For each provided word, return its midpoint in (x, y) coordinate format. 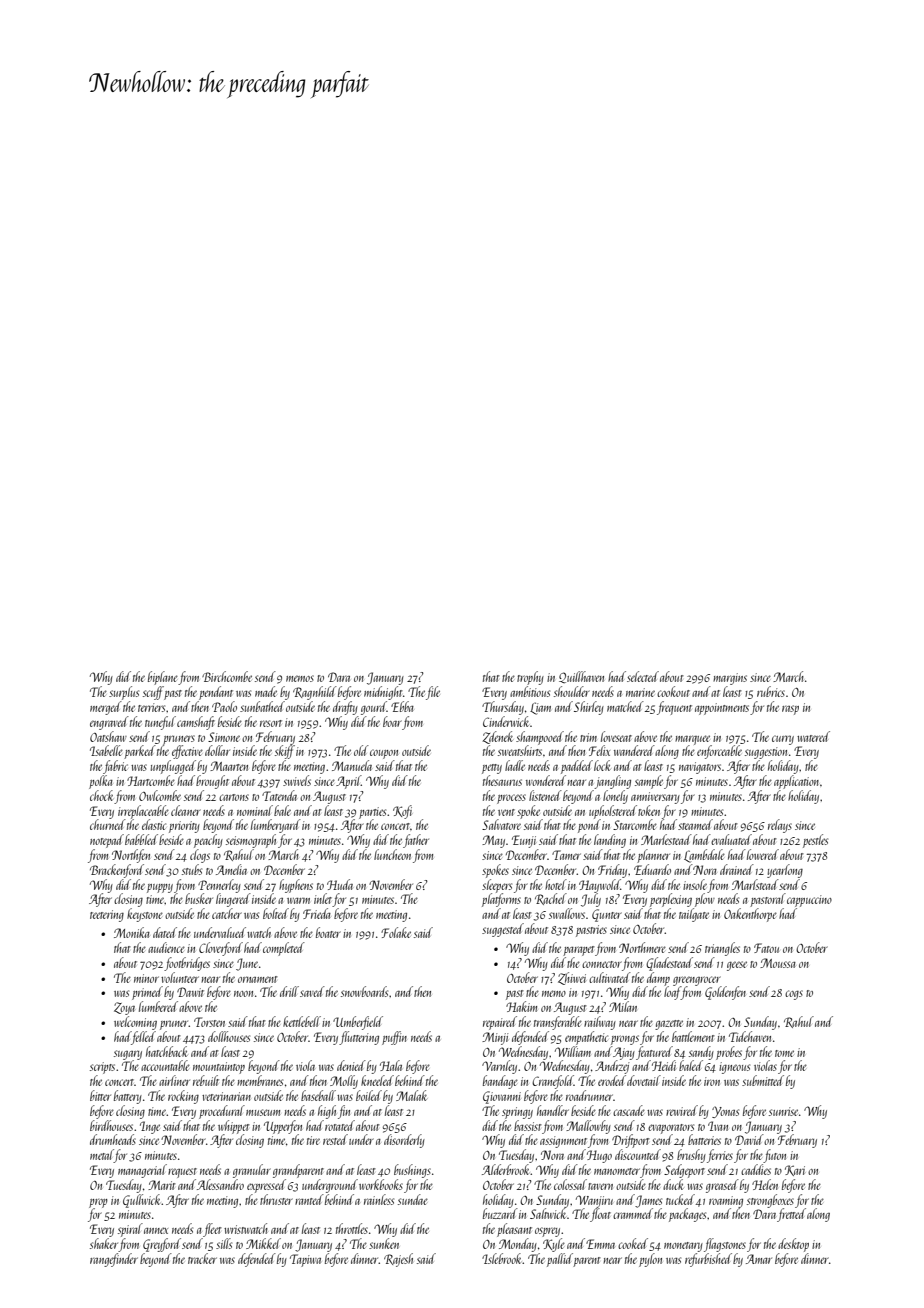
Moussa (778, 963)
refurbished (708, 1260)
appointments (722, 709)
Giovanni (502, 1097)
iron (712, 1081)
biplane (163, 678)
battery (128, 1097)
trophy (530, 678)
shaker (104, 1243)
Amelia (231, 869)
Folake (396, 932)
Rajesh (398, 1260)
